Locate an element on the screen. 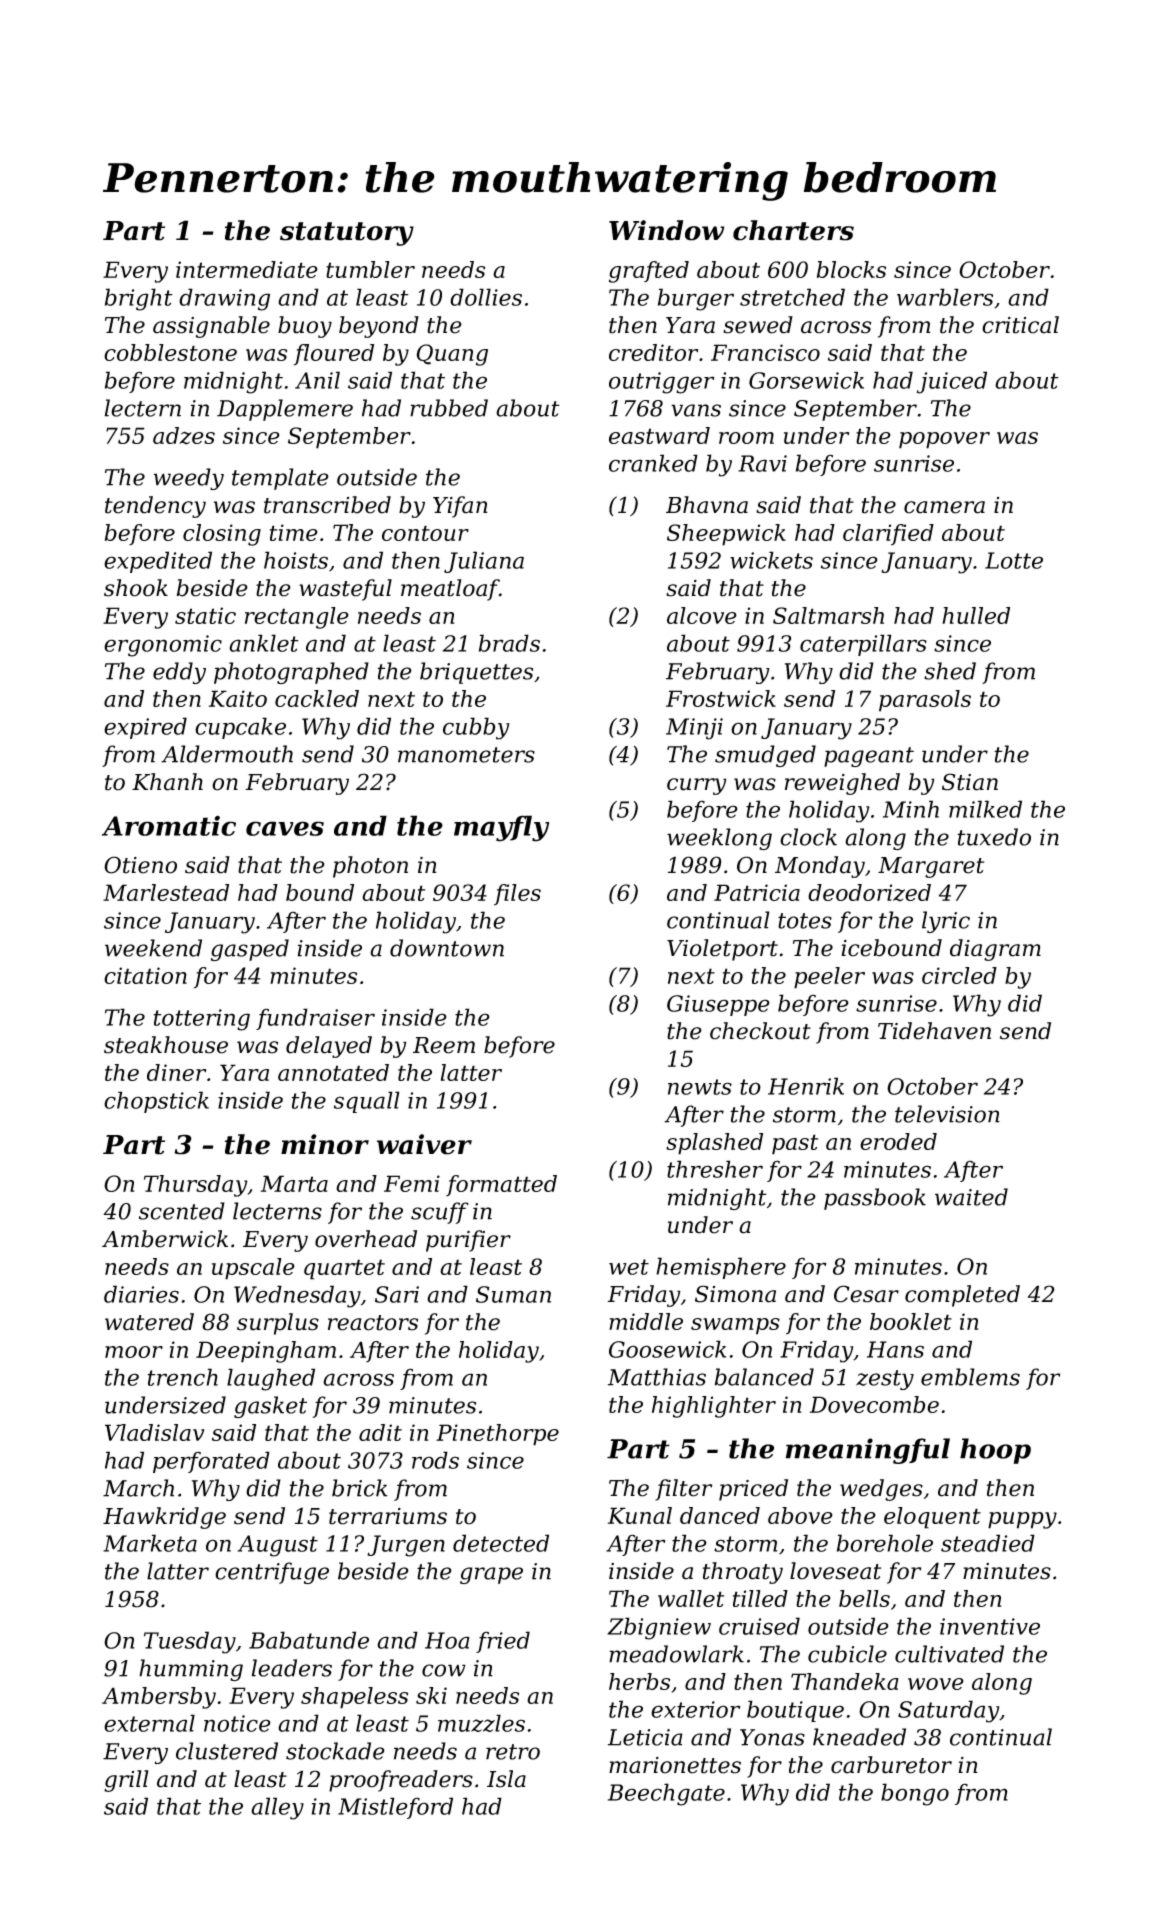 This screenshot has width=1170, height=1926. laughed is located at coordinates (271, 1379).
